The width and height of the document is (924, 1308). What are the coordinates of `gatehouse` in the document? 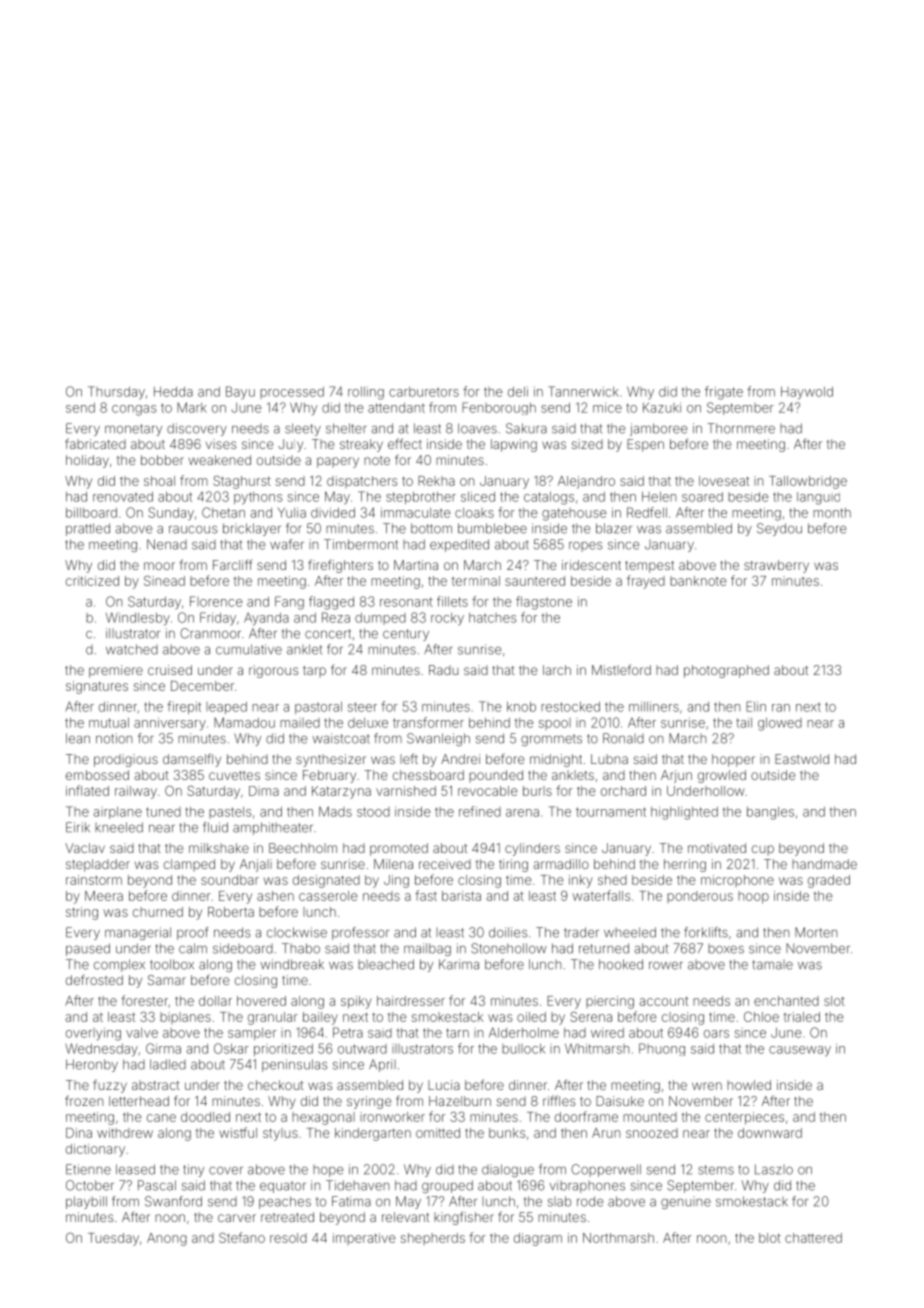 It's located at (574, 514).
